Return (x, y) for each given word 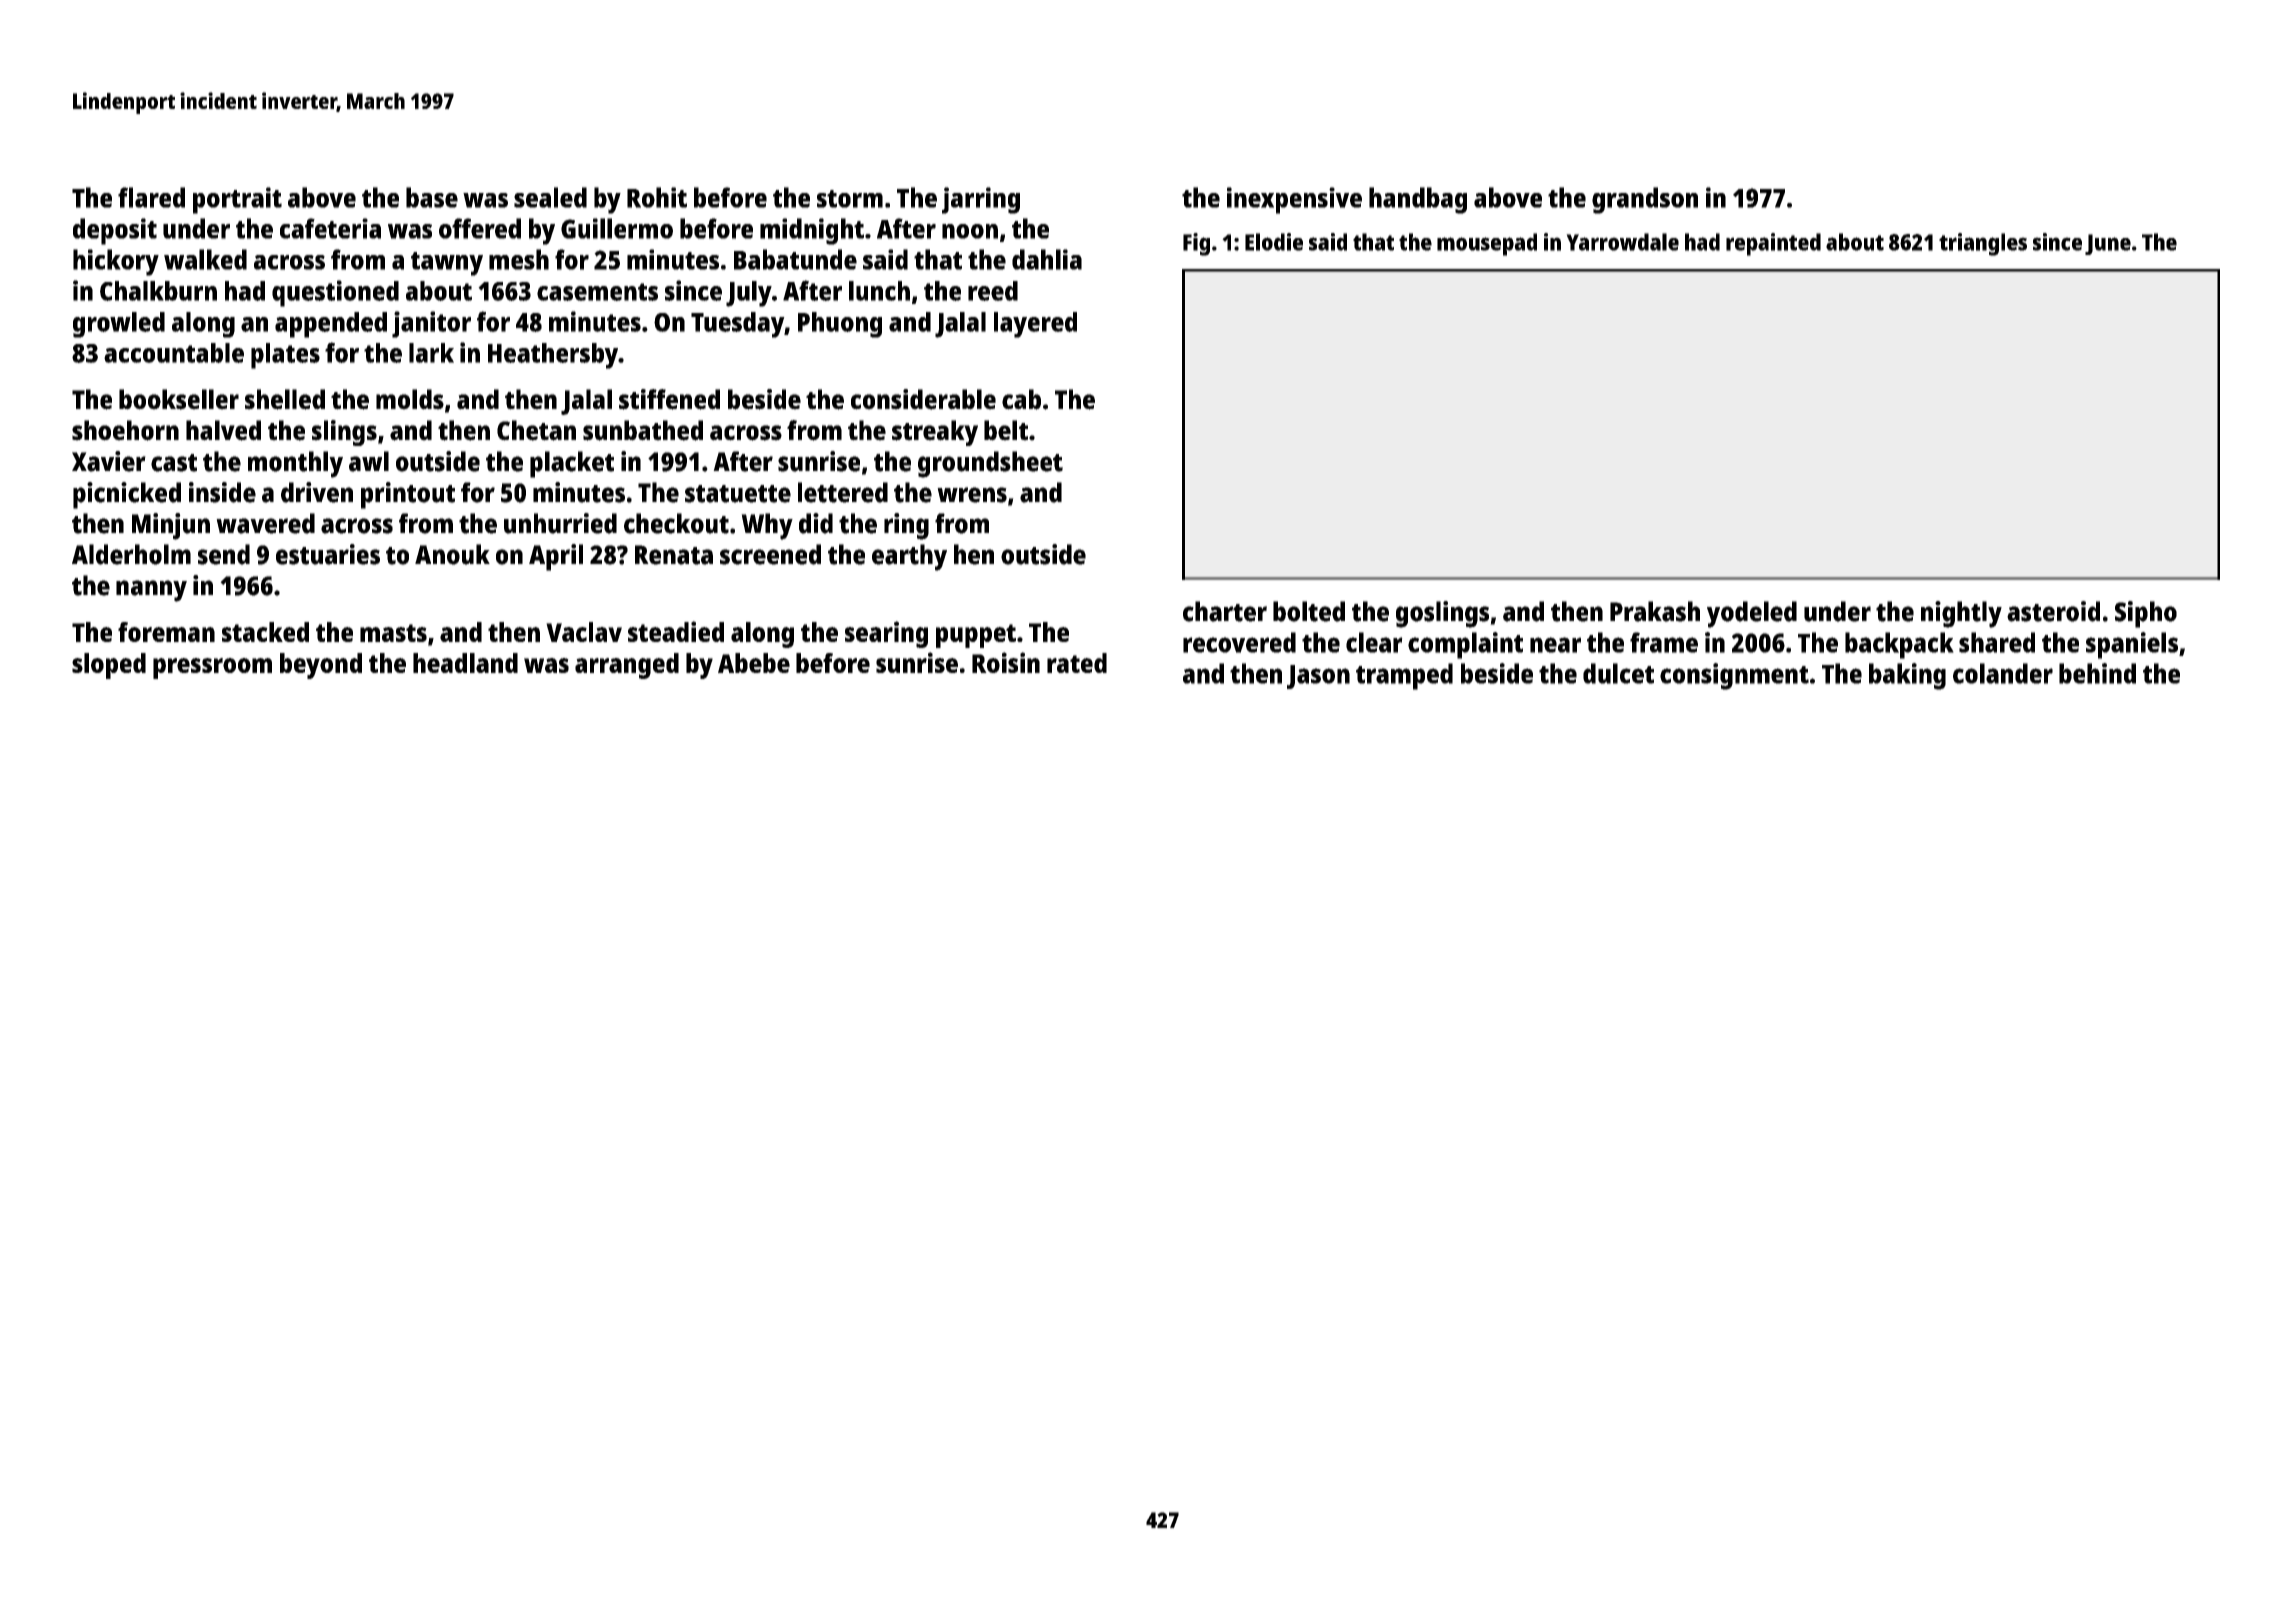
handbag (1418, 200)
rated (1077, 663)
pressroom (212, 668)
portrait (237, 200)
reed (993, 291)
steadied (676, 631)
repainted (1773, 244)
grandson (1645, 200)
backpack (1899, 645)
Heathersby (553, 356)
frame (1664, 642)
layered (1035, 325)
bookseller (179, 399)
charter (1225, 611)
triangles (1983, 244)
